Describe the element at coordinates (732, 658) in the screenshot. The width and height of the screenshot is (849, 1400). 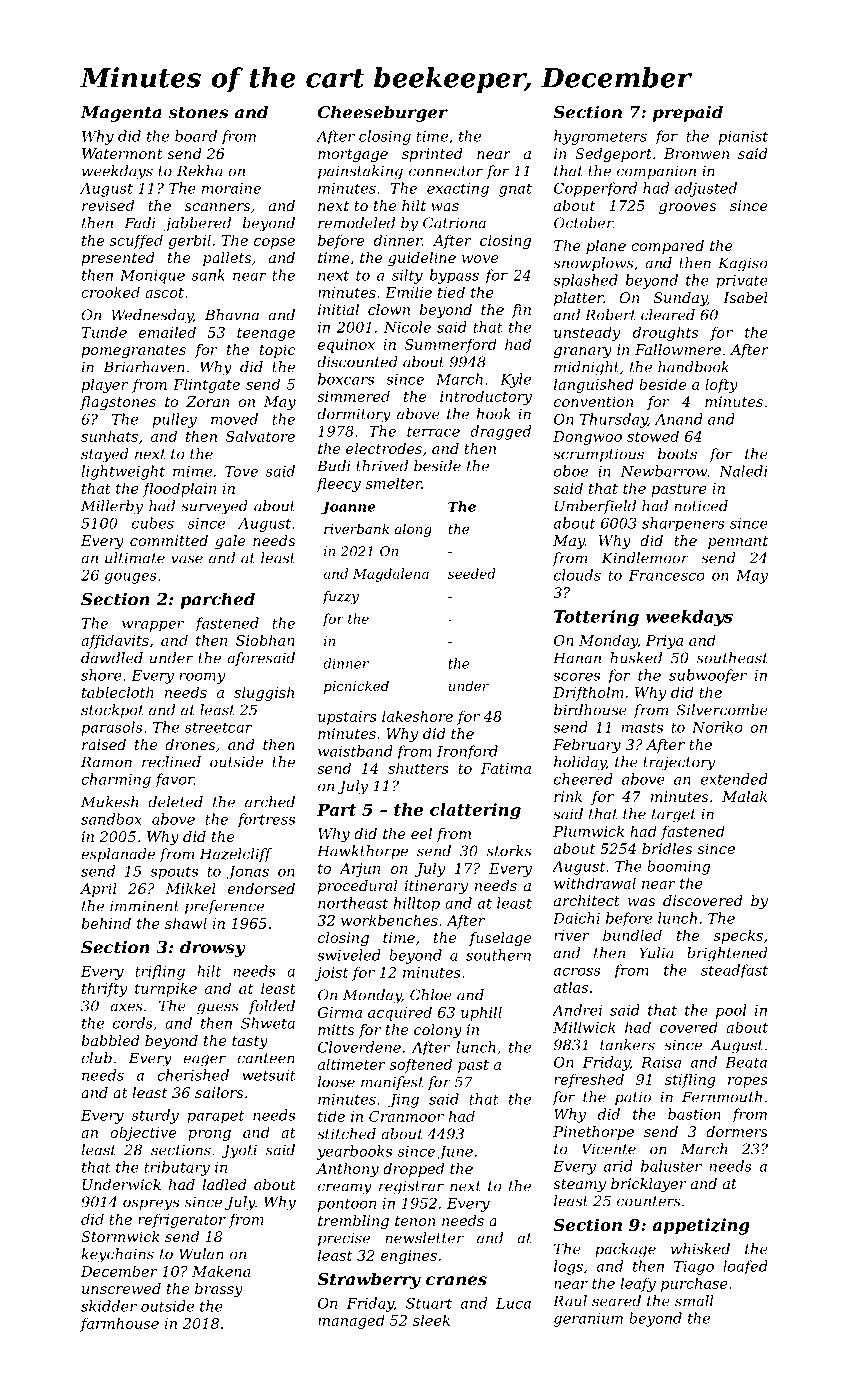
I see `southeast` at that location.
